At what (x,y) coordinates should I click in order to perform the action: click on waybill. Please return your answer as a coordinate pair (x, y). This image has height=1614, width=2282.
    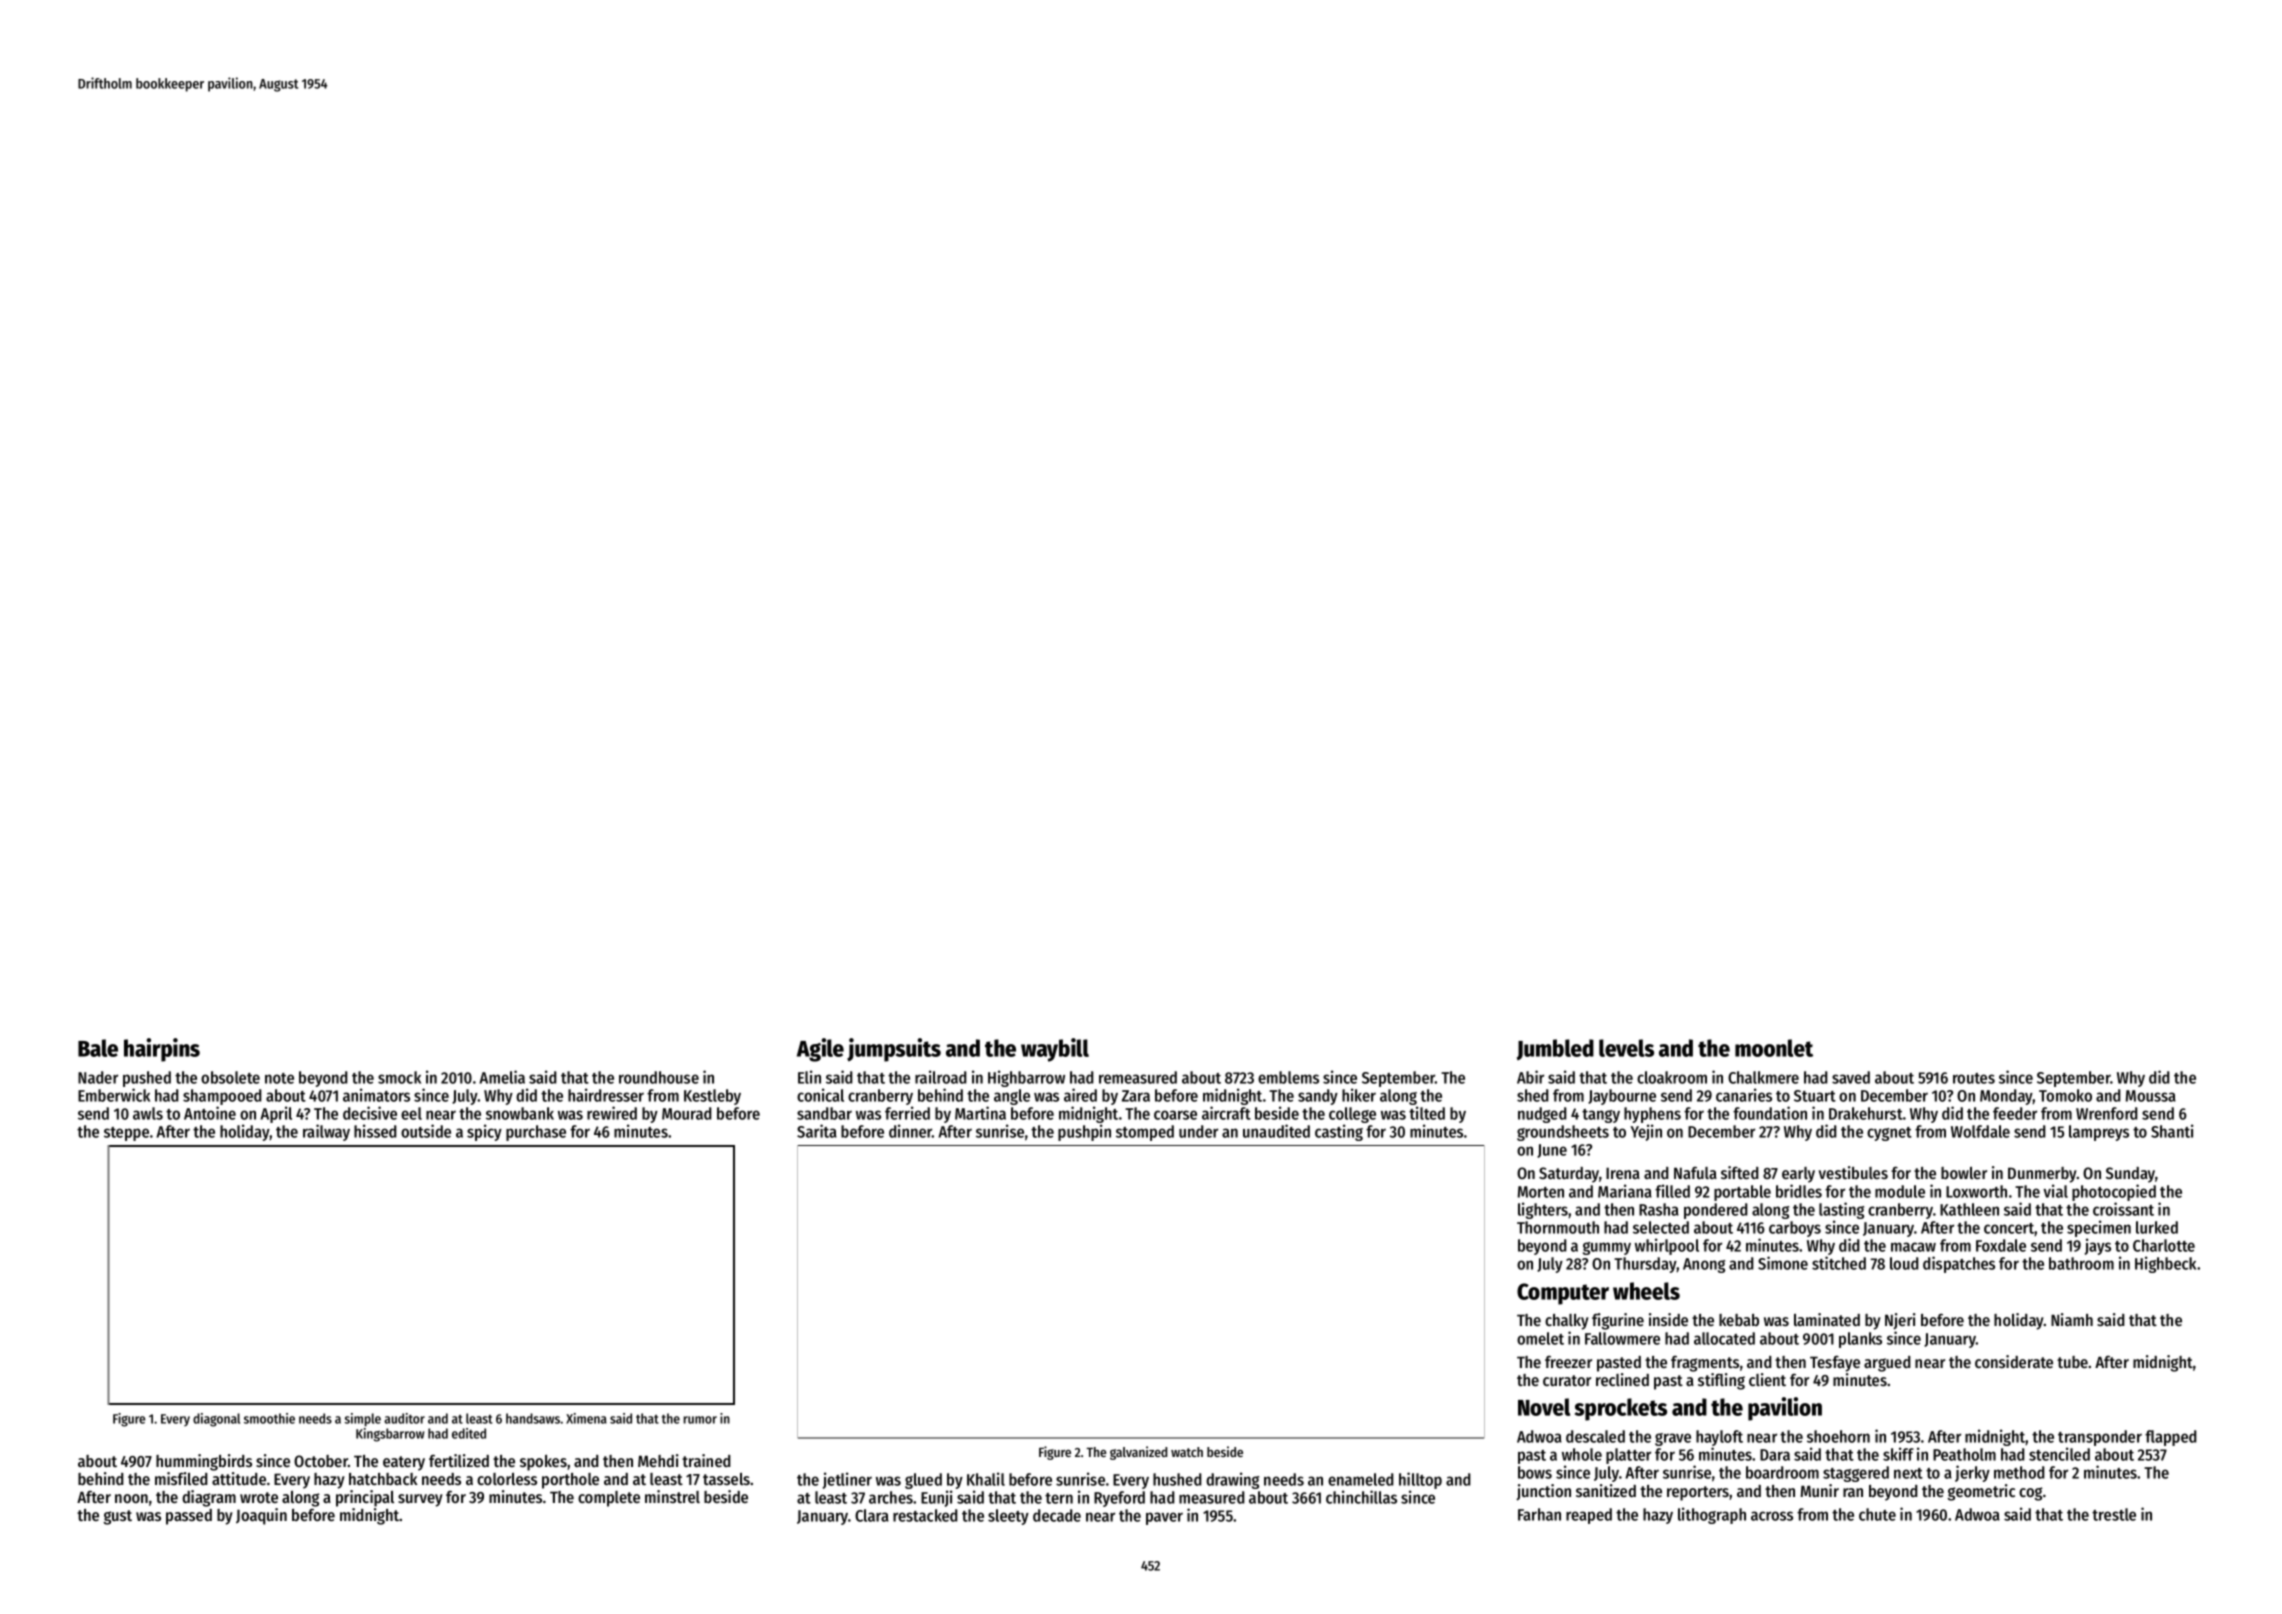
    Looking at the image, I should click on (1055, 1050).
